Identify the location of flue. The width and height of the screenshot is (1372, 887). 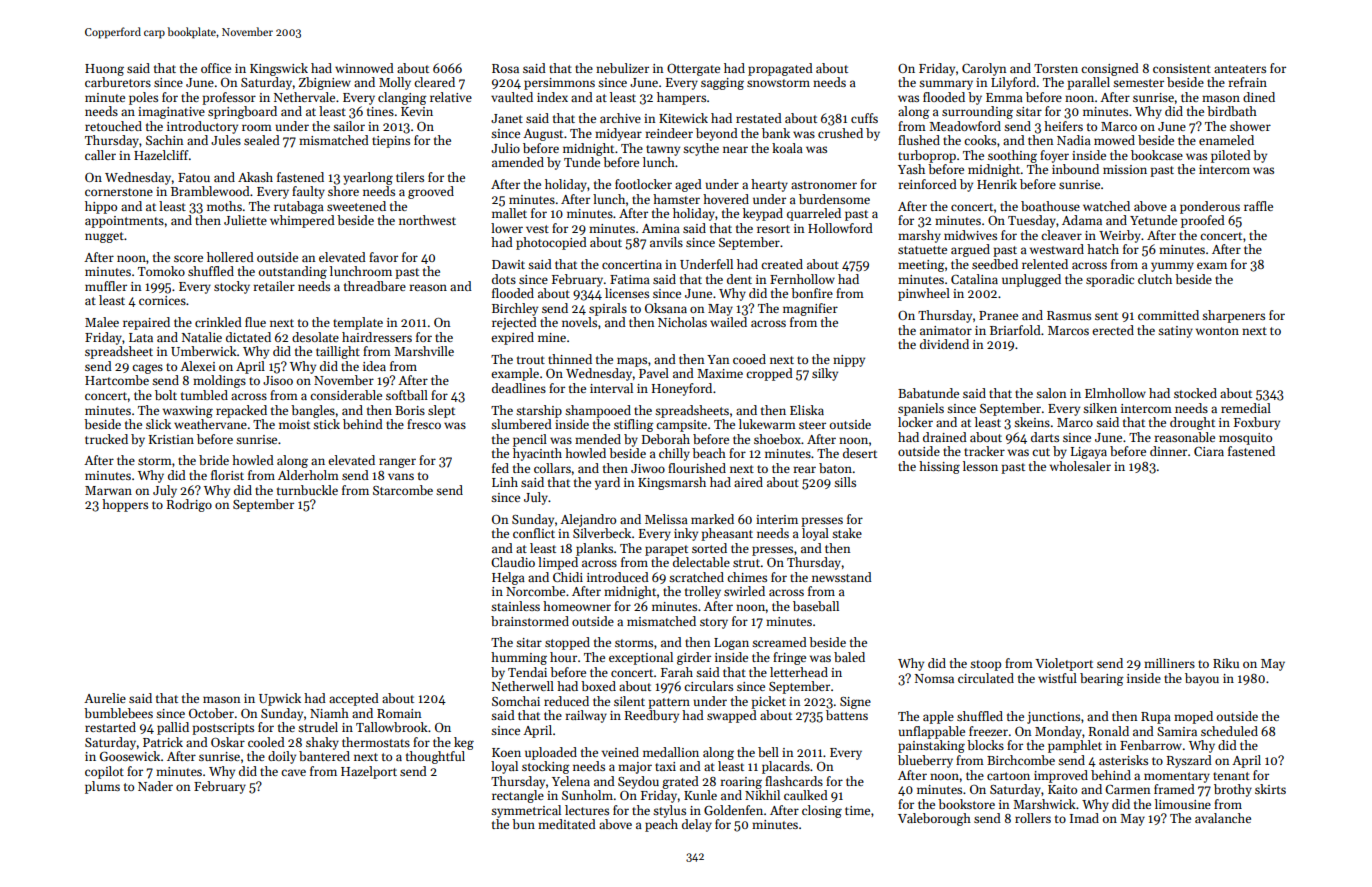
(255, 322).
